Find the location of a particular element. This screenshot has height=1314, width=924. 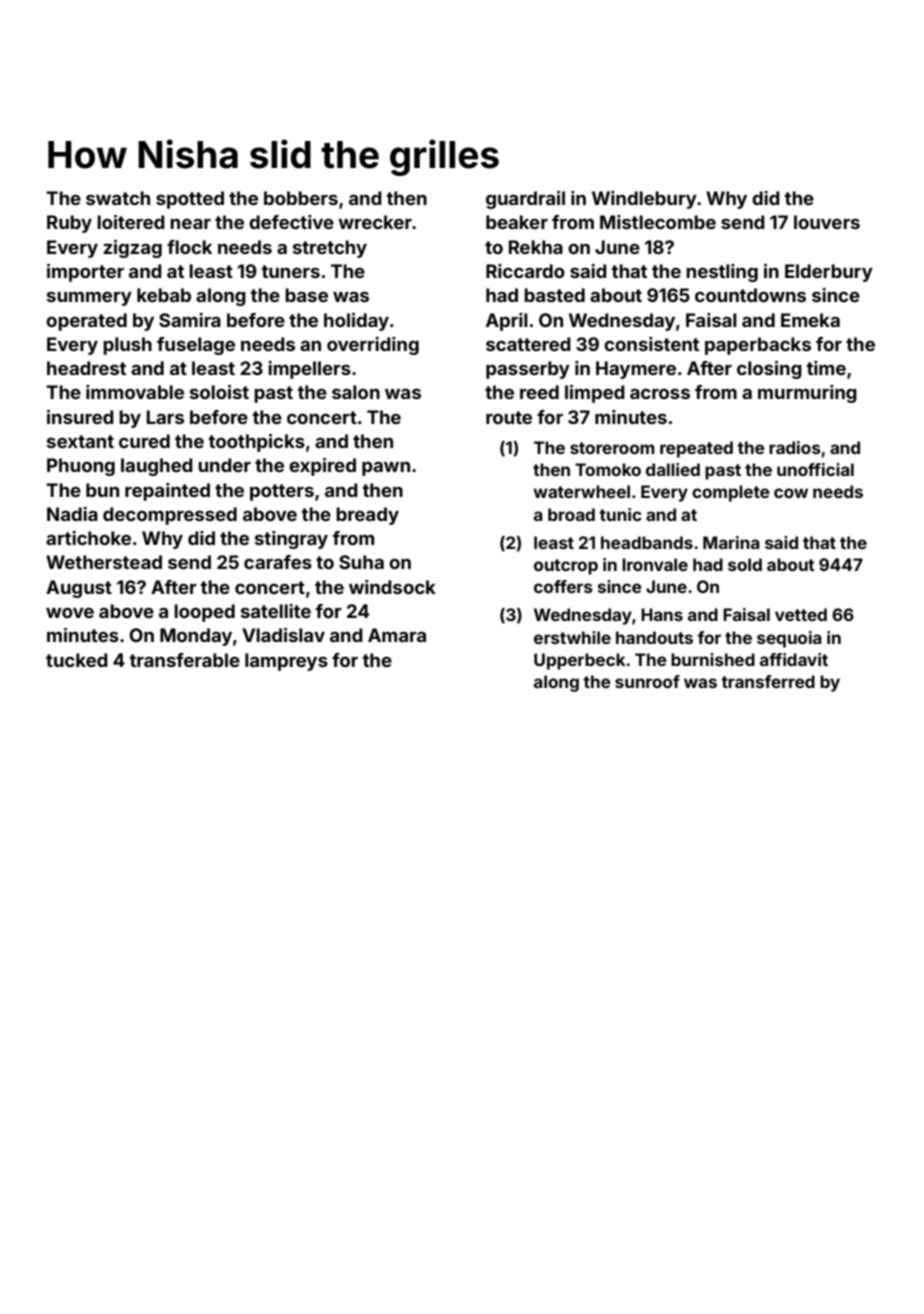

spotted is located at coordinates (190, 200).
